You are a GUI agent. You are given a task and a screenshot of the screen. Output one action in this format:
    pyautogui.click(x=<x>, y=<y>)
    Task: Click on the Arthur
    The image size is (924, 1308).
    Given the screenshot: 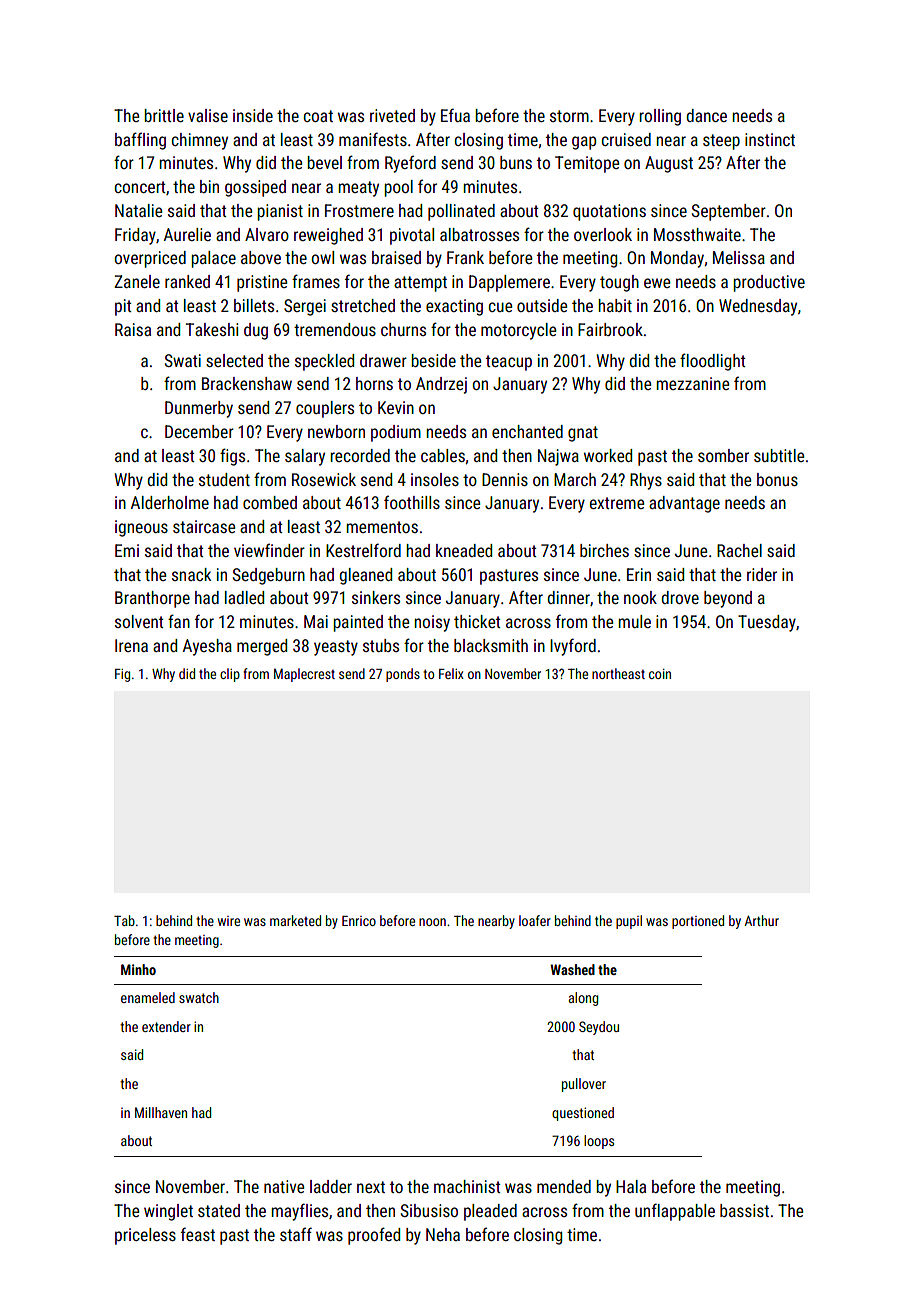 What is the action you would take?
    pyautogui.click(x=761, y=920)
